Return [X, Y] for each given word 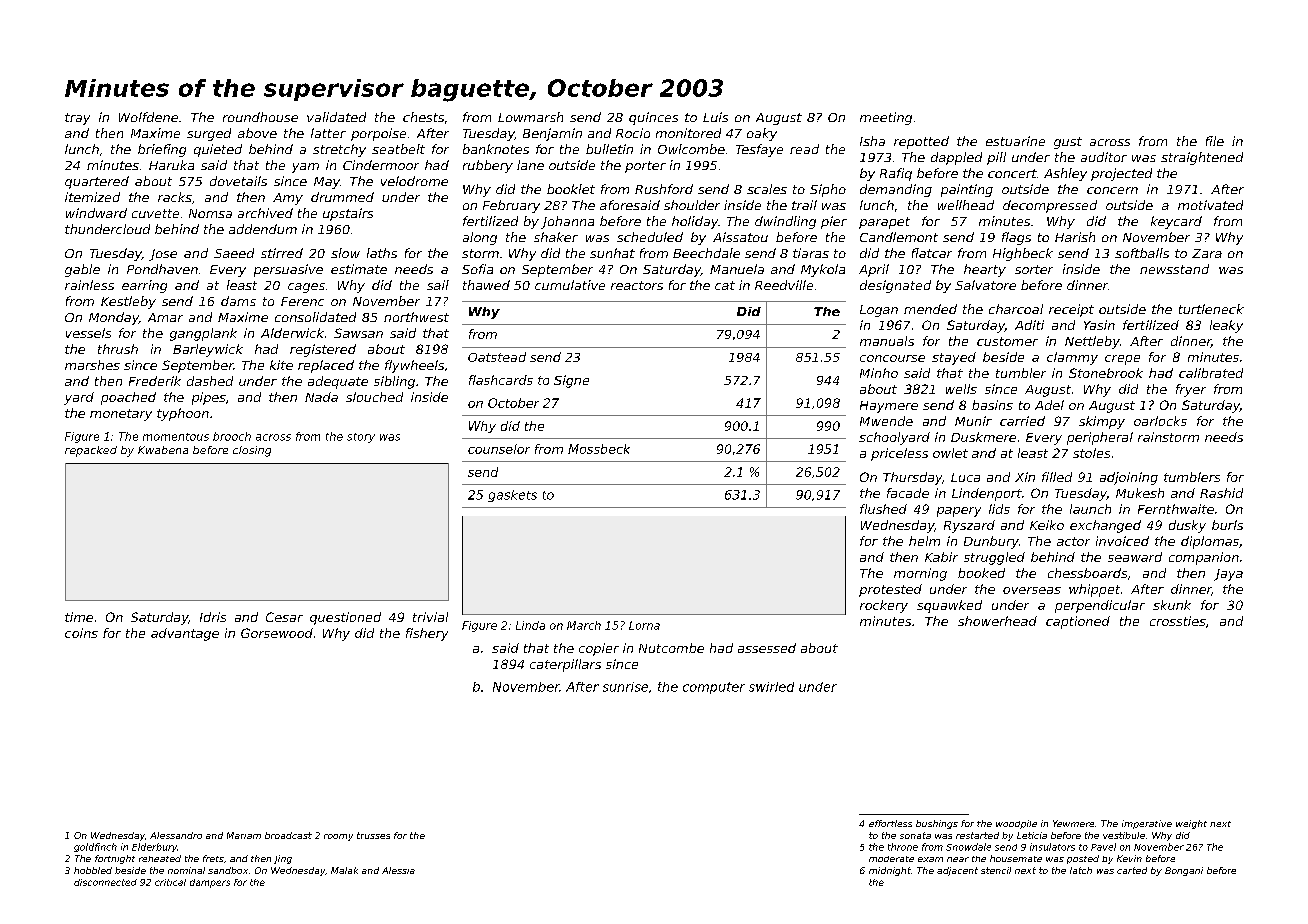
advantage [185, 634]
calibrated [1211, 373]
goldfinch [95, 847]
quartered [97, 182]
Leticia [1032, 835]
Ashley [1065, 174]
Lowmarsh [530, 117]
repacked [91, 451]
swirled [771, 687]
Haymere [889, 407]
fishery [427, 634]
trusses [373, 835]
